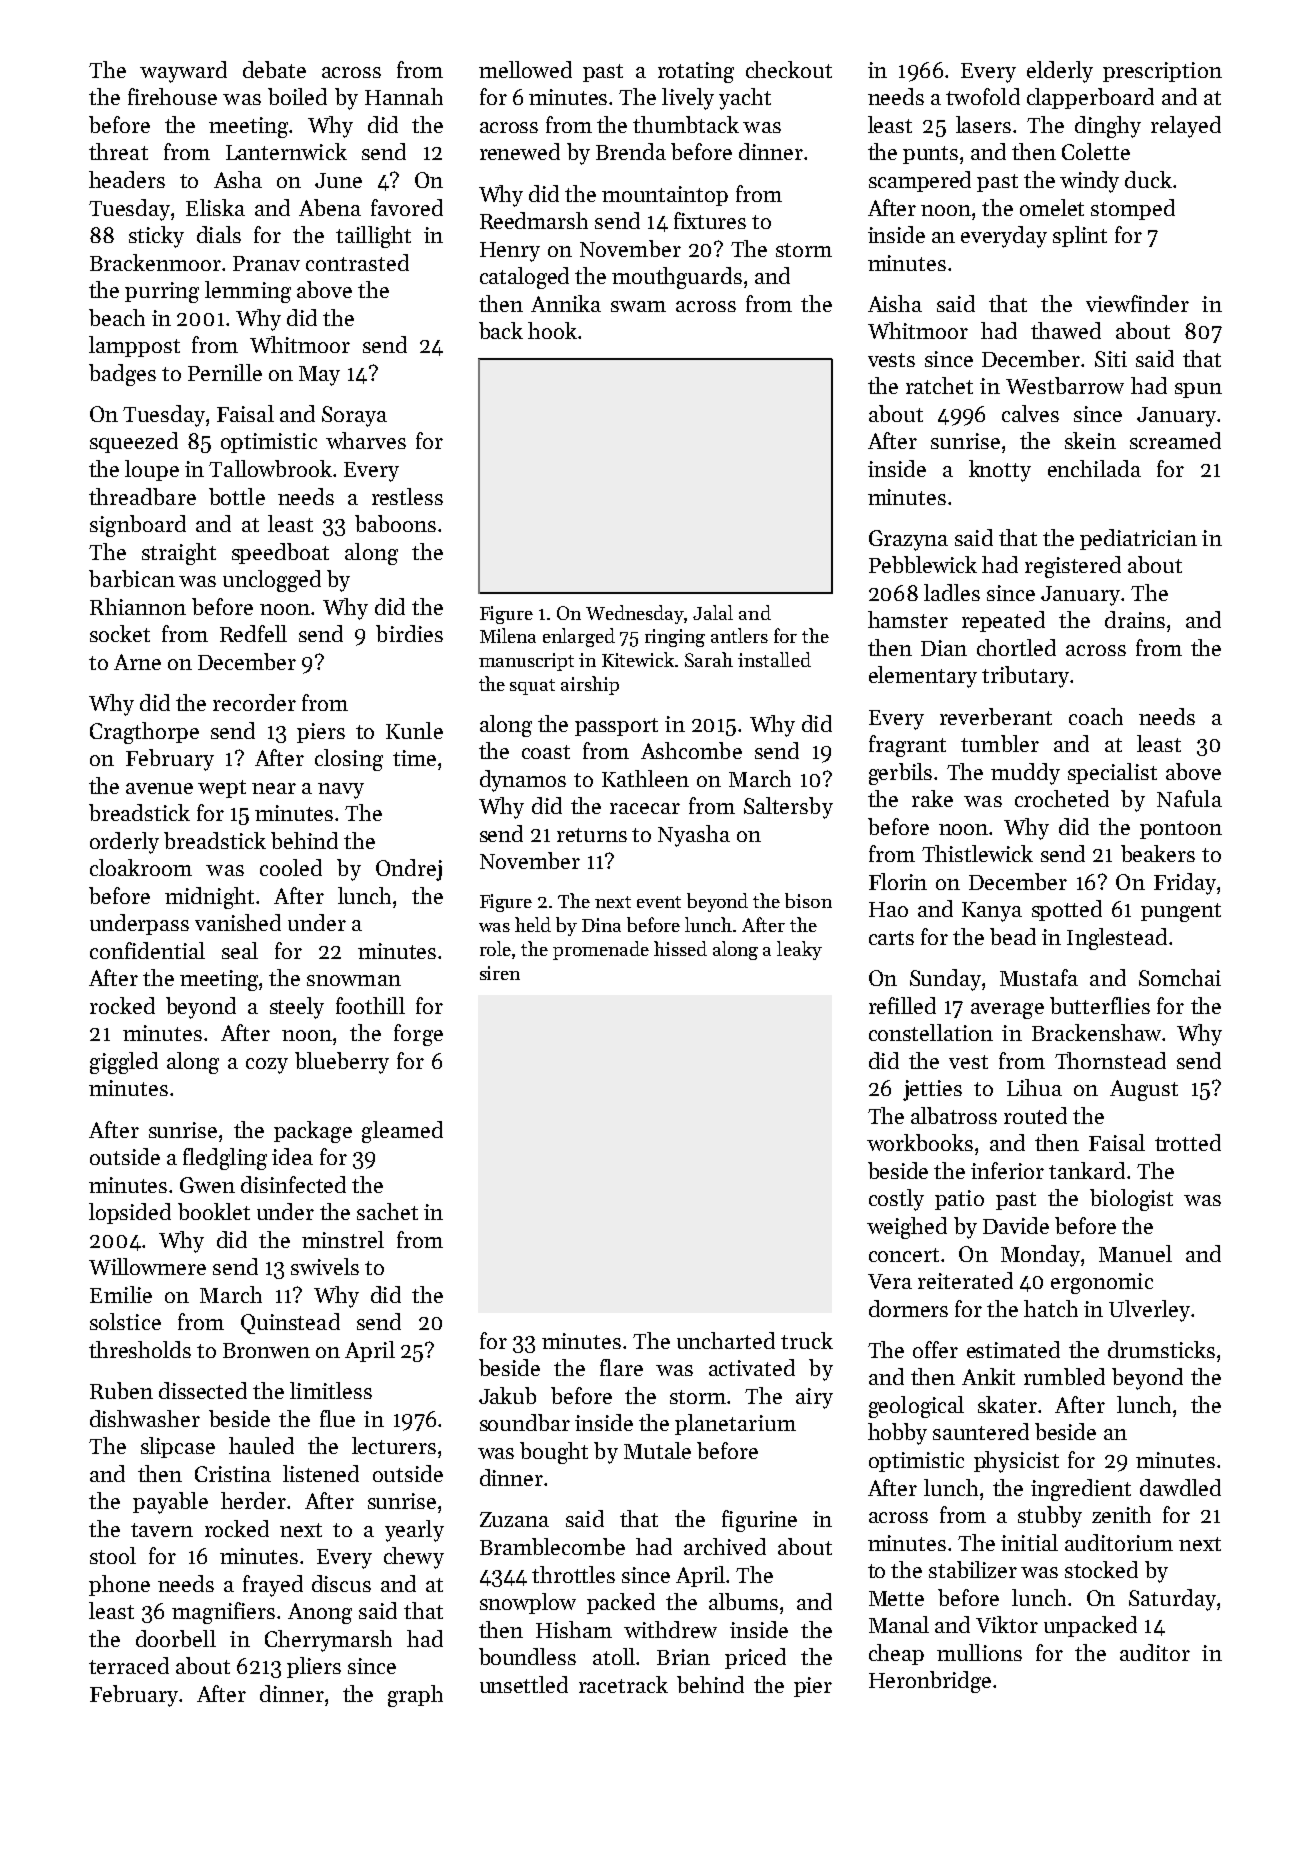  I want to click on flare, so click(621, 1367).
